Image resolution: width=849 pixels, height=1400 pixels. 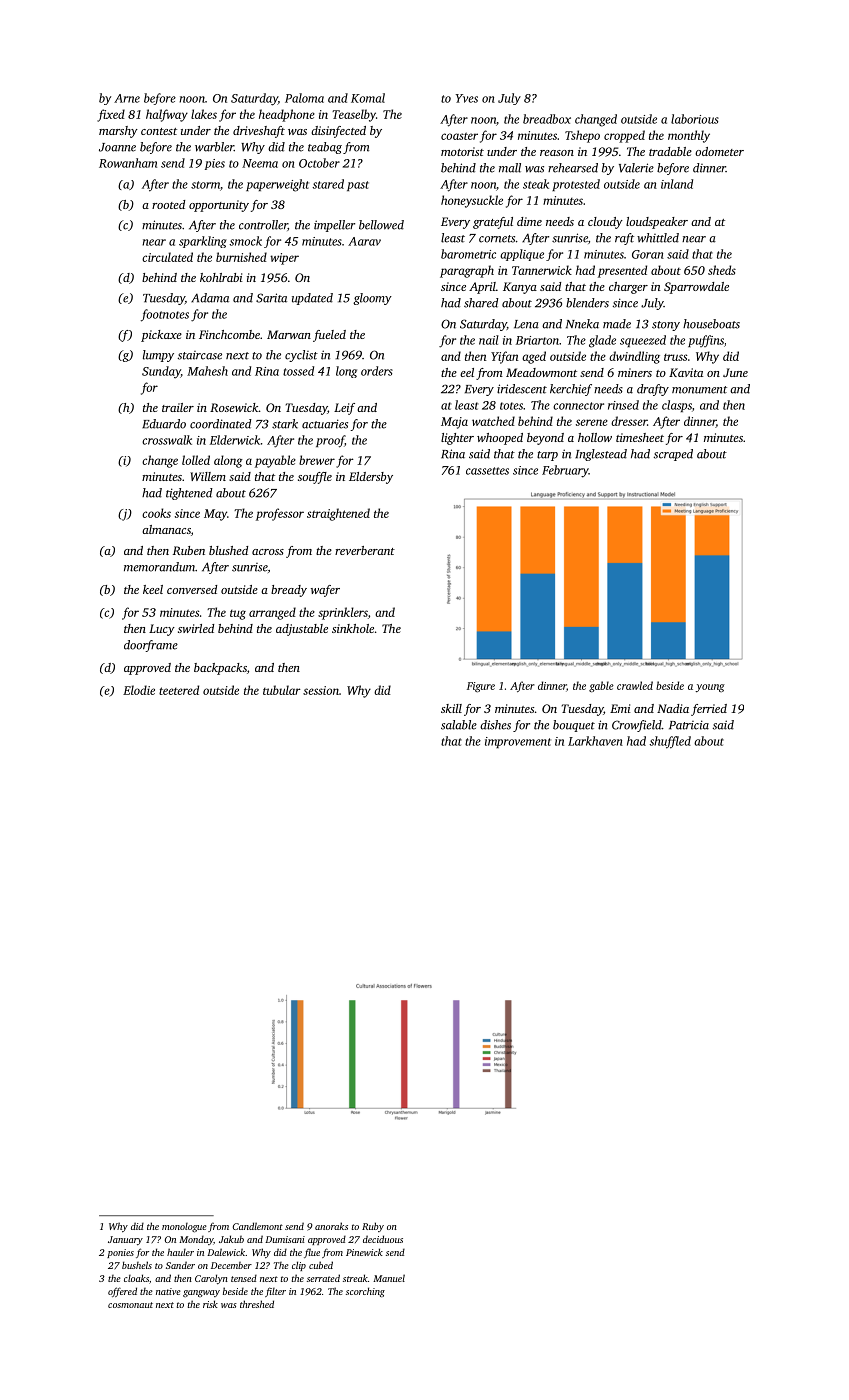 What do you see at coordinates (127, 98) in the screenshot?
I see `Arne` at bounding box center [127, 98].
